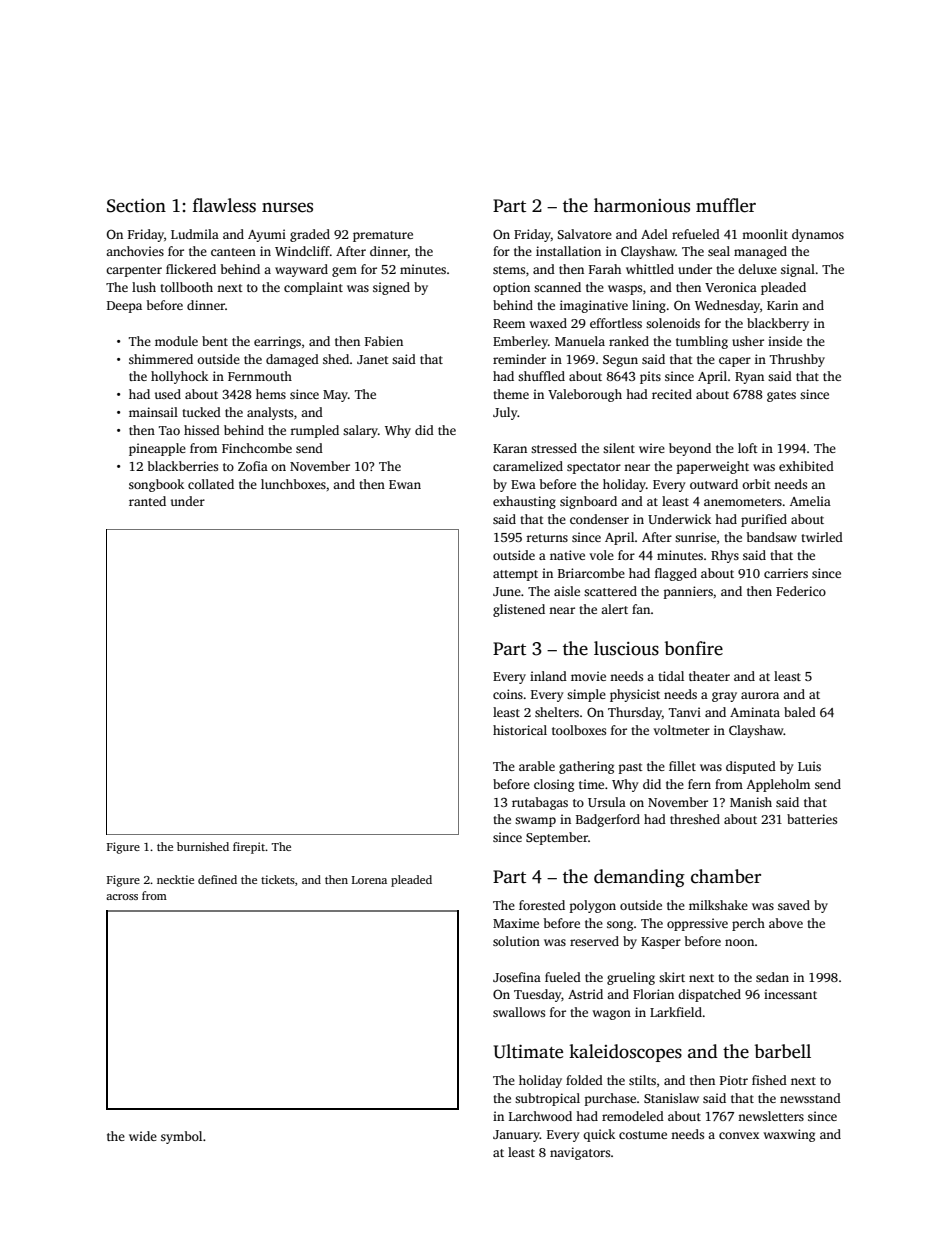  Describe the element at coordinates (614, 609) in the page. I see `alert` at that location.
